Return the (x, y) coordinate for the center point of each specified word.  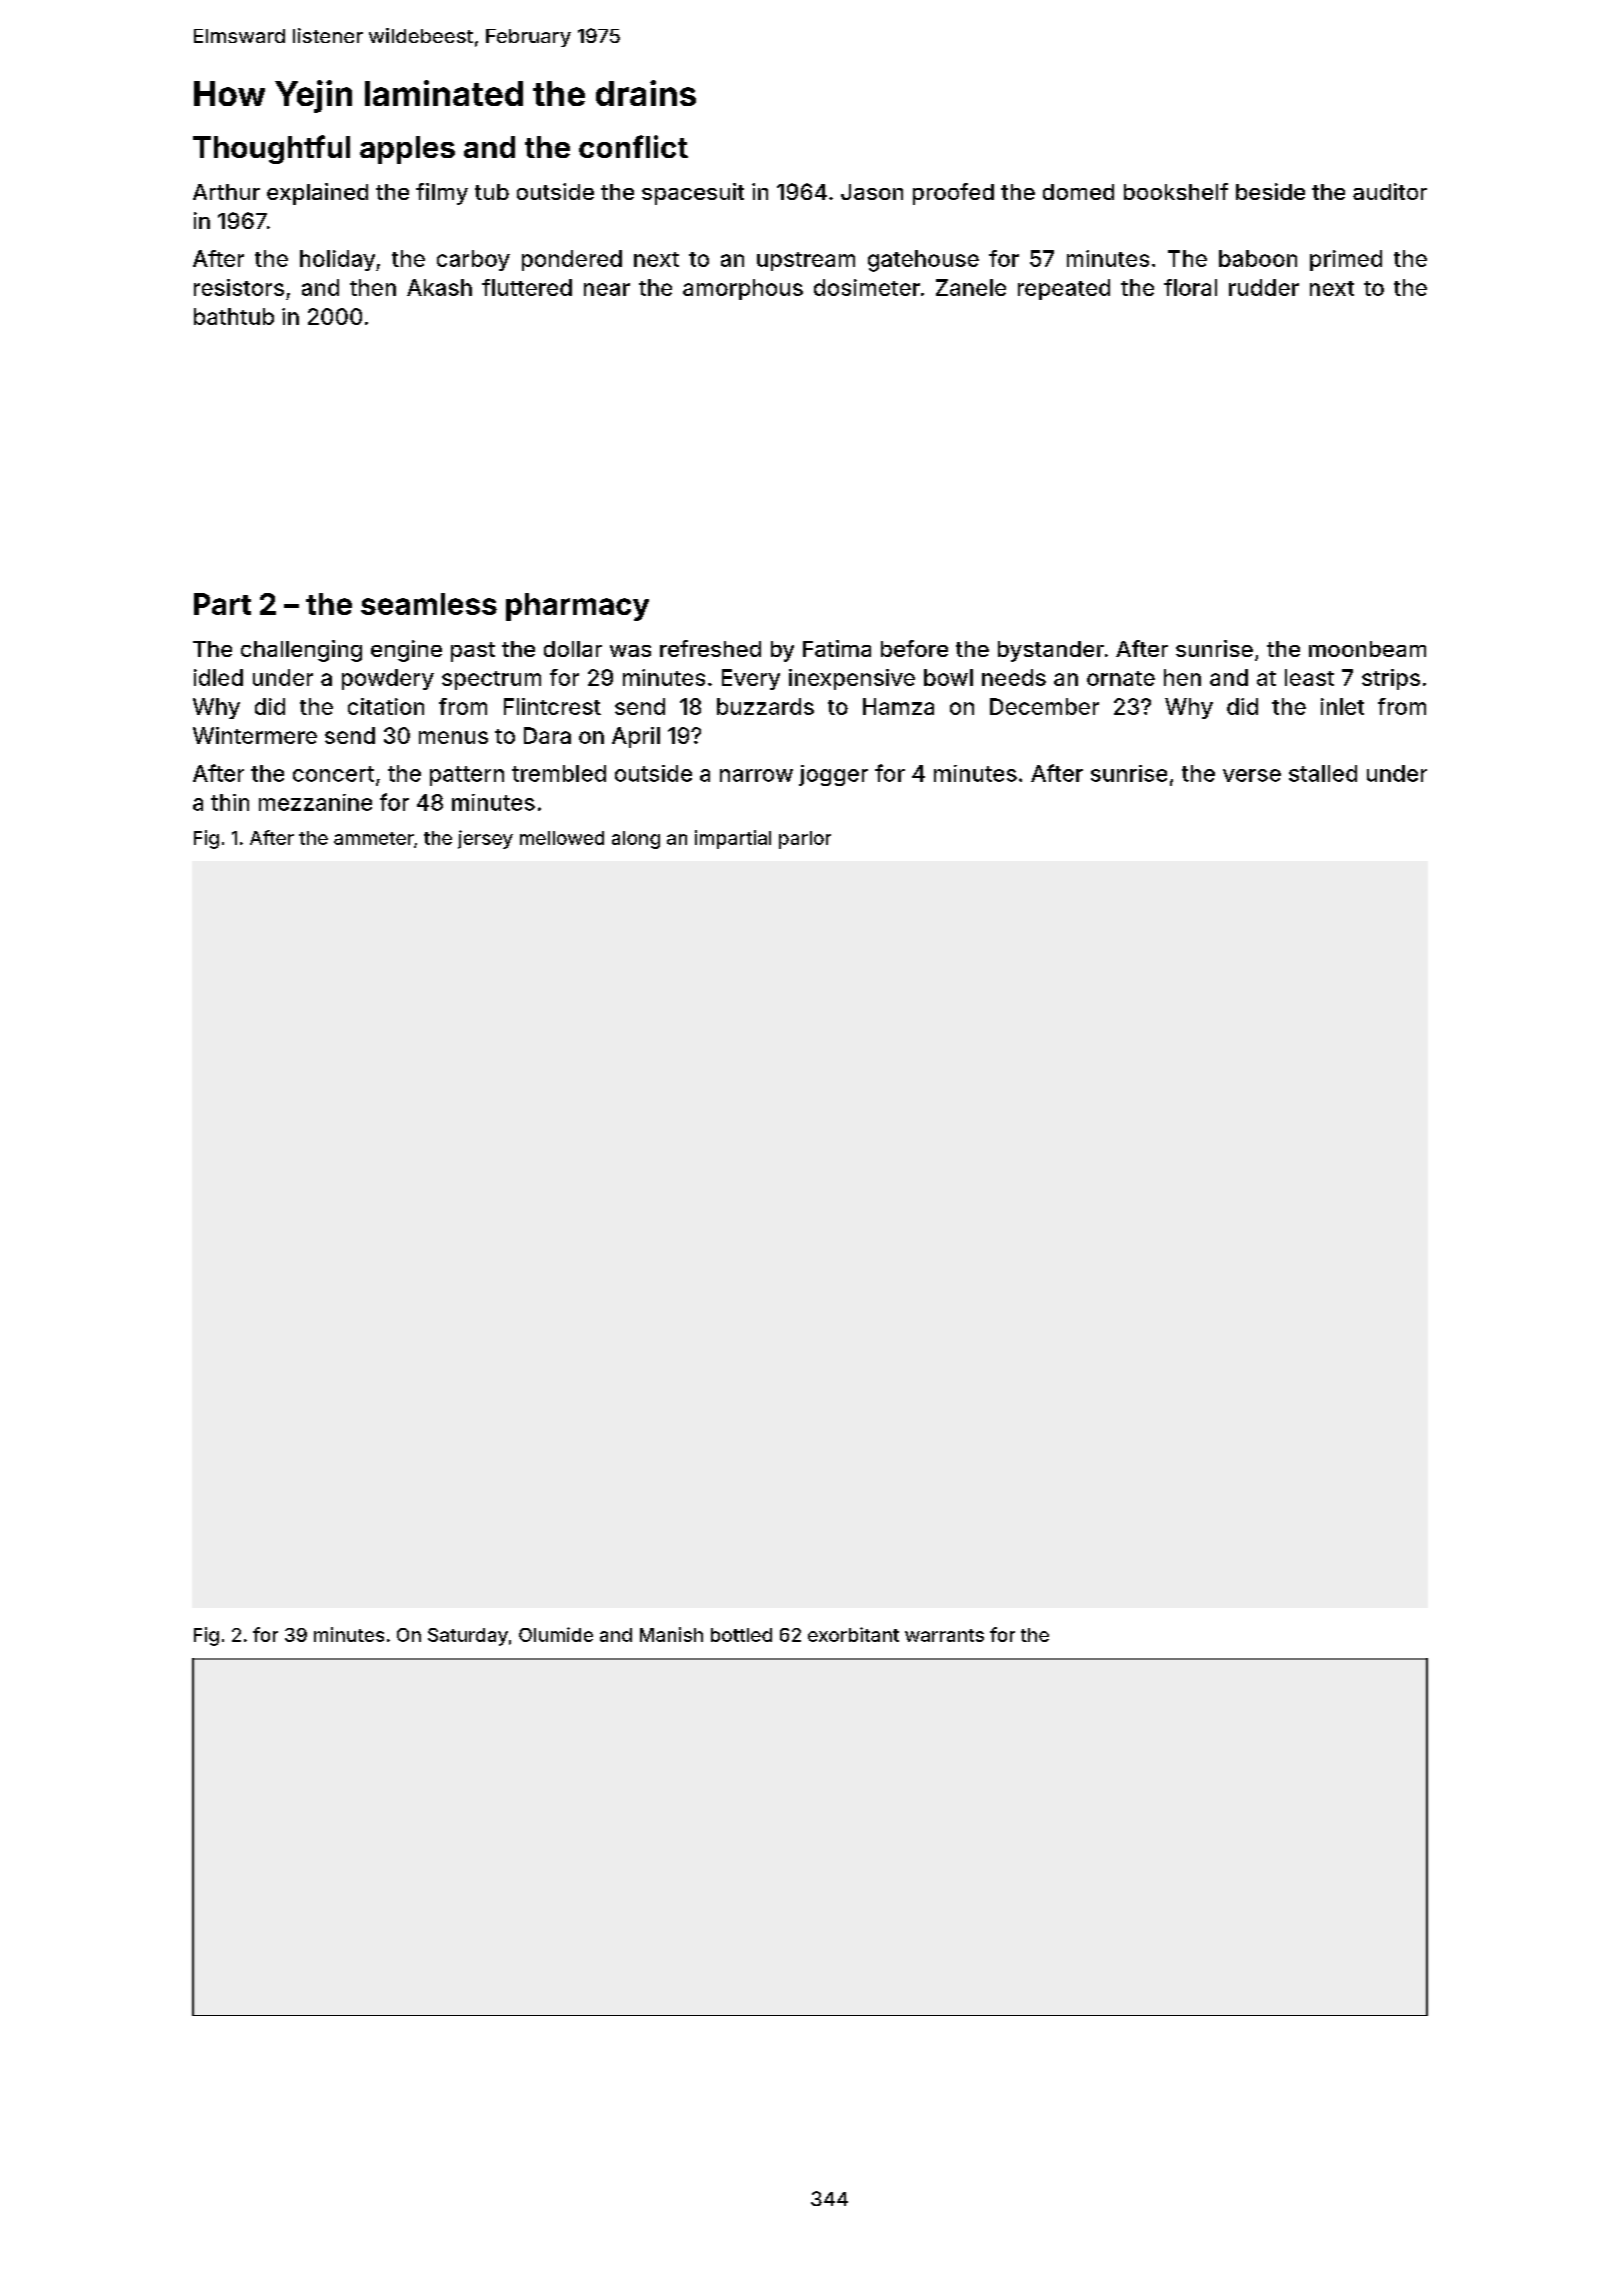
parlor (805, 840)
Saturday (468, 1637)
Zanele (971, 287)
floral (1190, 287)
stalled (1323, 773)
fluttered (527, 287)
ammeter (374, 838)
